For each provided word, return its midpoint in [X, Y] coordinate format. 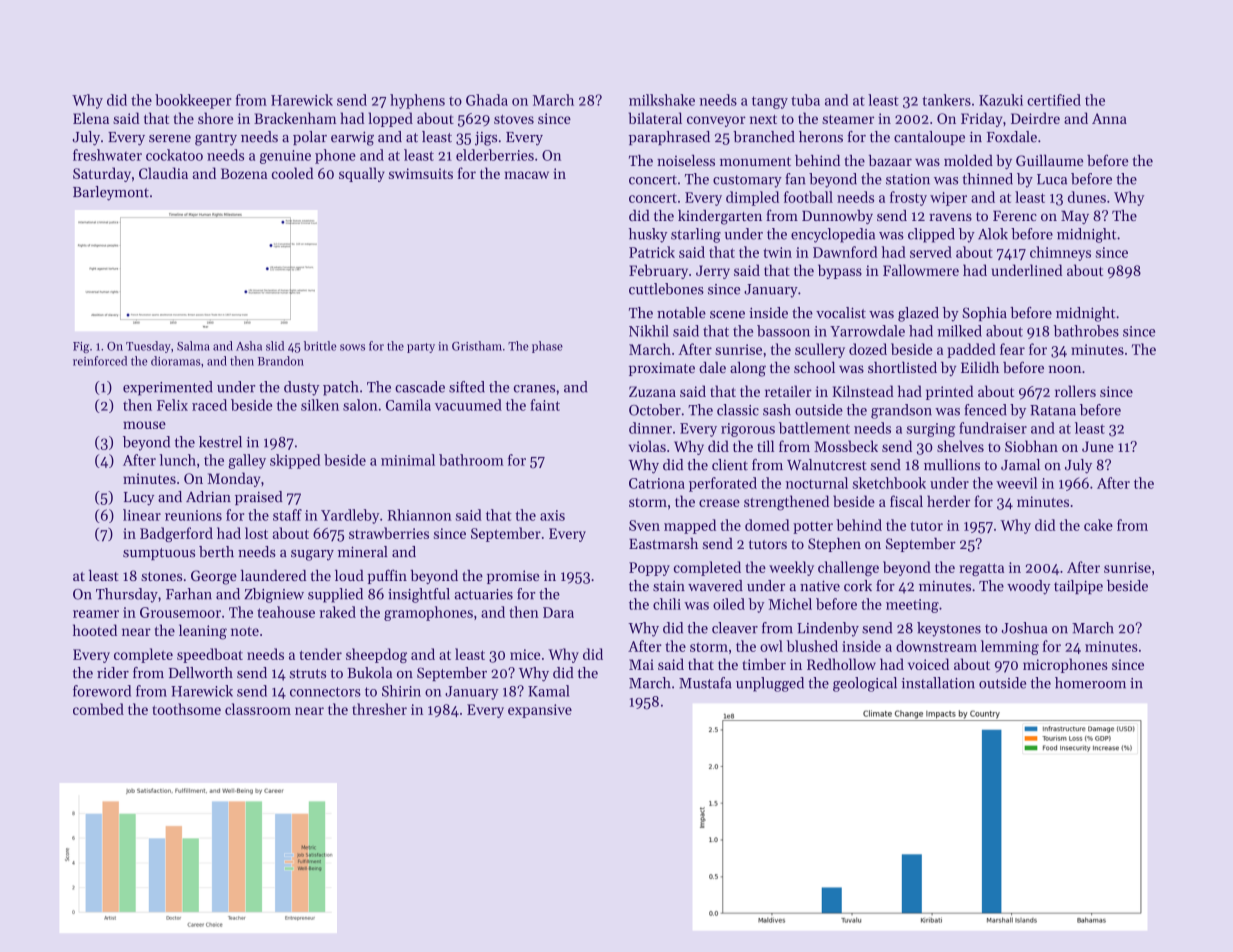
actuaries [483, 594]
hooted [95, 630]
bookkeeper [193, 101]
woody [1028, 587]
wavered [715, 586]
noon [1064, 369]
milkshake [662, 100]
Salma [193, 346]
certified [1054, 100]
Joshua [1024, 628]
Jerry [713, 272]
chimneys [1060, 253]
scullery [820, 350]
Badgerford [176, 534]
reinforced [100, 361]
